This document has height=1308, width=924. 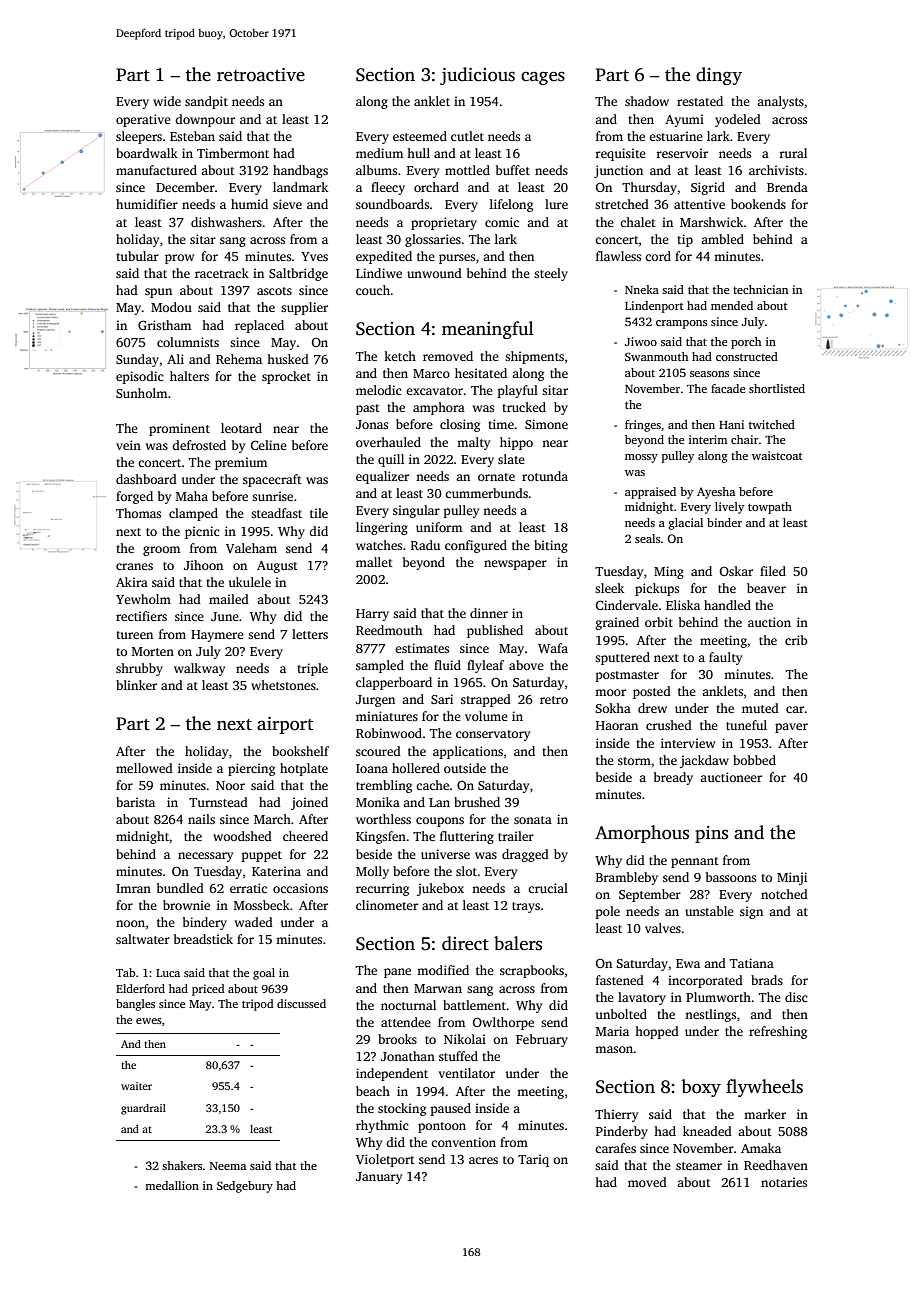 I want to click on forged, so click(x=134, y=497).
